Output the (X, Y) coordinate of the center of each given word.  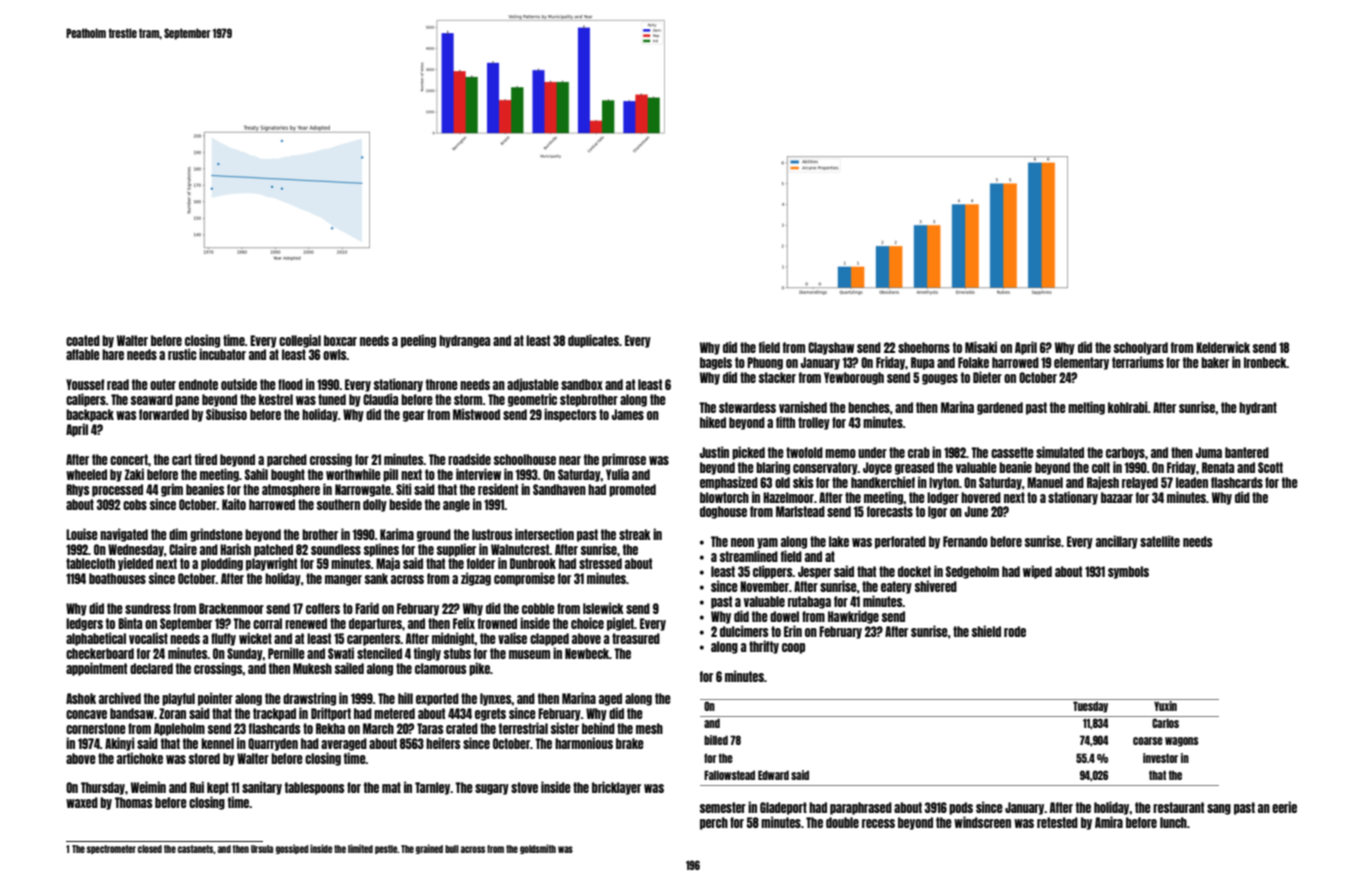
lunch (1173, 822)
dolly (375, 505)
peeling (418, 341)
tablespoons (315, 788)
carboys (1125, 453)
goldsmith (538, 849)
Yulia (617, 474)
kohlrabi (1128, 407)
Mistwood (476, 414)
